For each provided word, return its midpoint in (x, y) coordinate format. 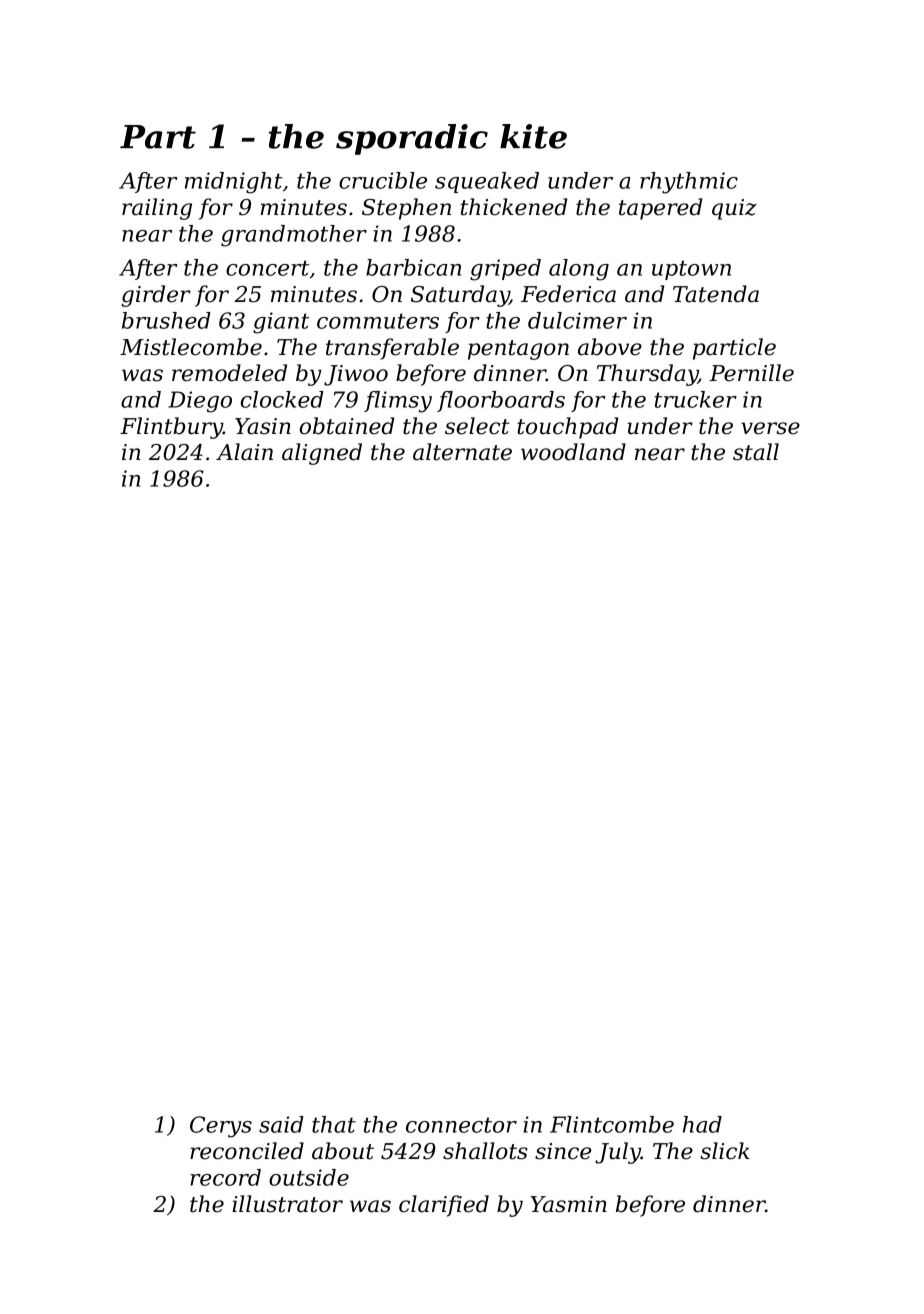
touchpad (567, 428)
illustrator (287, 1204)
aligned (322, 454)
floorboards (501, 401)
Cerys (221, 1127)
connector (461, 1125)
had (702, 1124)
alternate (462, 452)
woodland (573, 452)
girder (156, 296)
